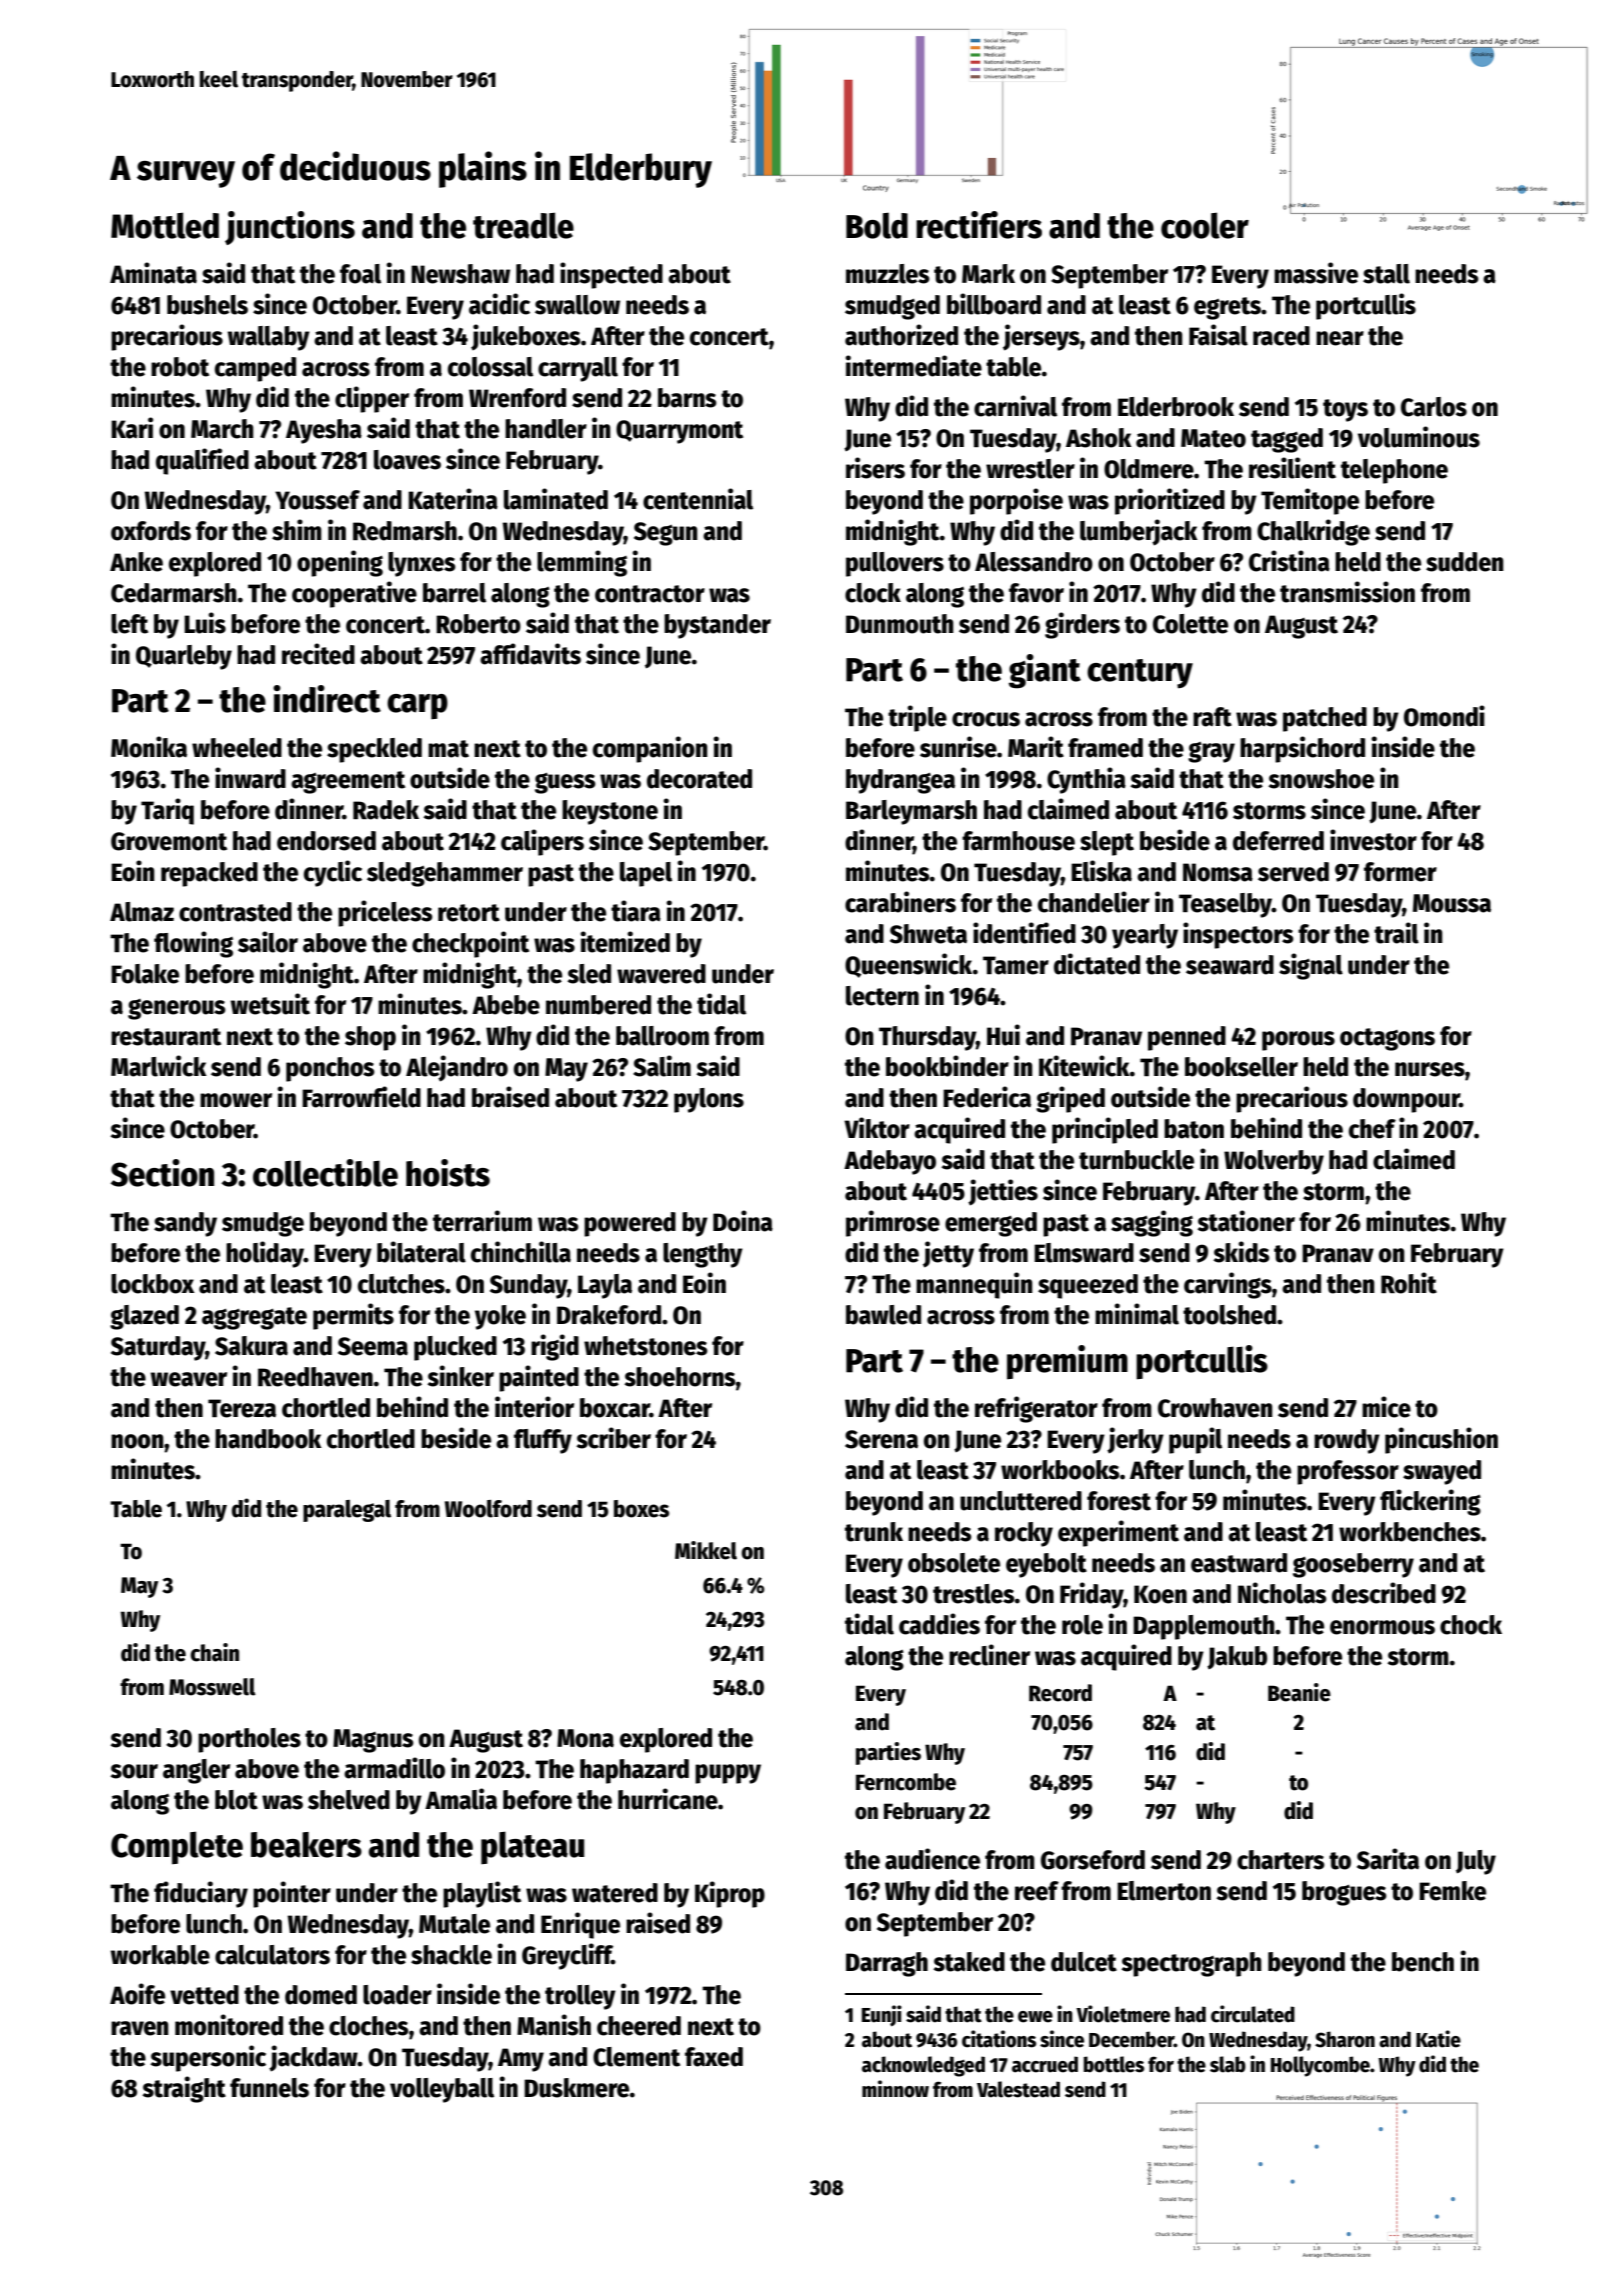 Image resolution: width=1620 pixels, height=2292 pixels. I want to click on mower, so click(236, 1100).
